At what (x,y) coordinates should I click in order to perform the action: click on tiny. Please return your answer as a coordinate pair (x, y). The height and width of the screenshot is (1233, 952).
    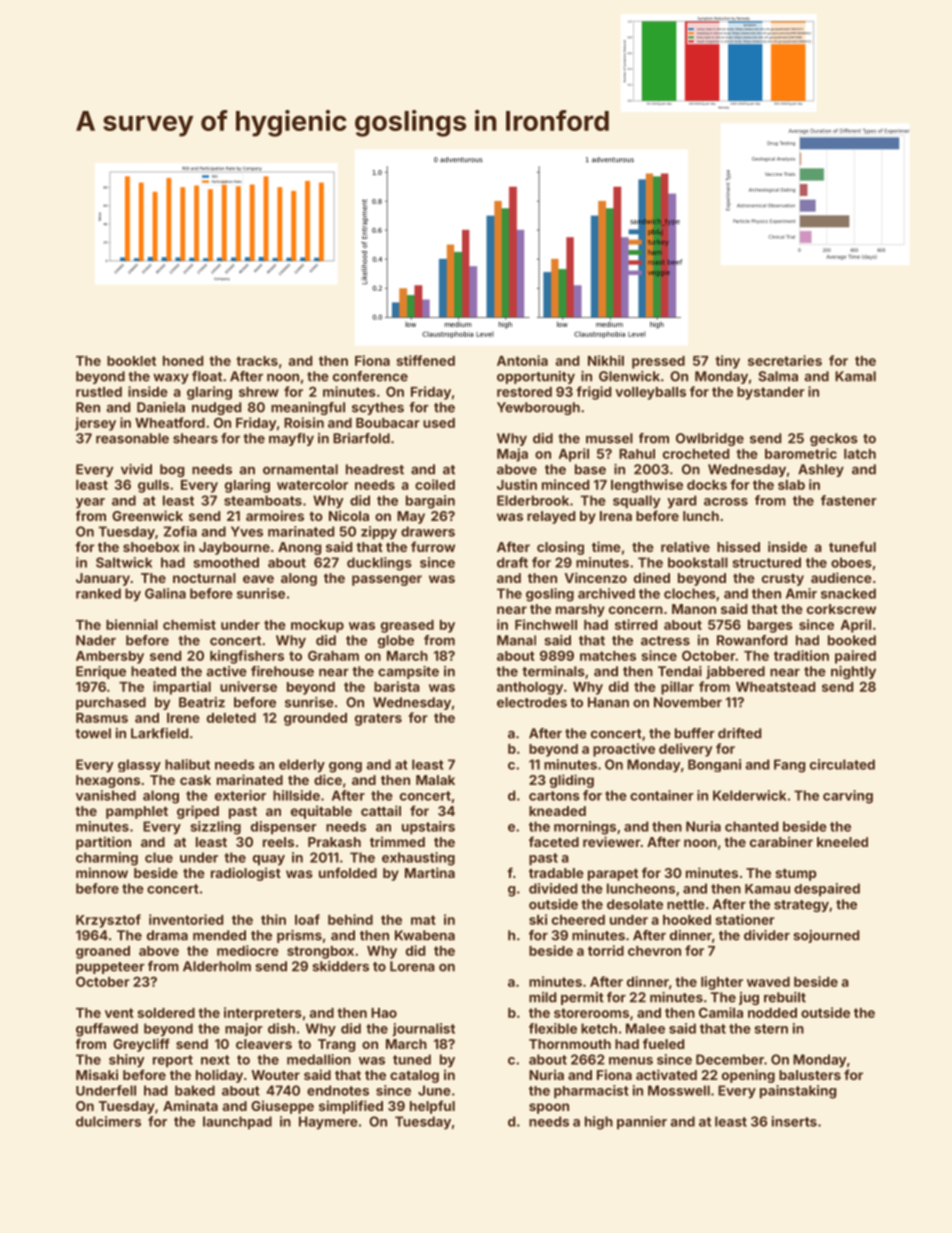
    Looking at the image, I should click on (727, 362).
